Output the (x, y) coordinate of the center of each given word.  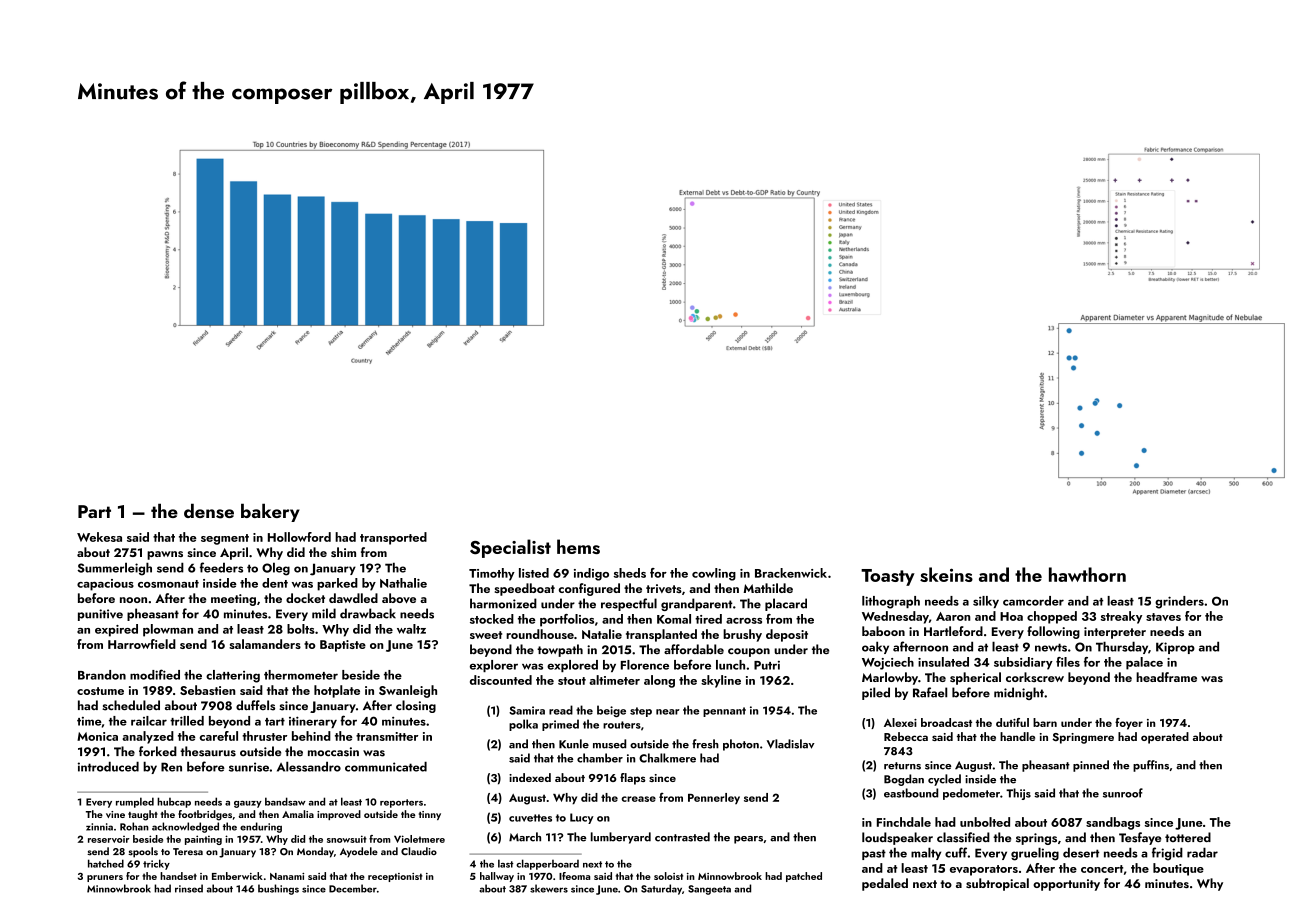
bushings (278, 889)
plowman (168, 630)
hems (578, 546)
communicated (386, 766)
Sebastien (207, 690)
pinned (1091, 766)
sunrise (249, 767)
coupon (749, 652)
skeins (946, 574)
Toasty (888, 577)
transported (393, 538)
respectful (629, 604)
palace (1144, 663)
